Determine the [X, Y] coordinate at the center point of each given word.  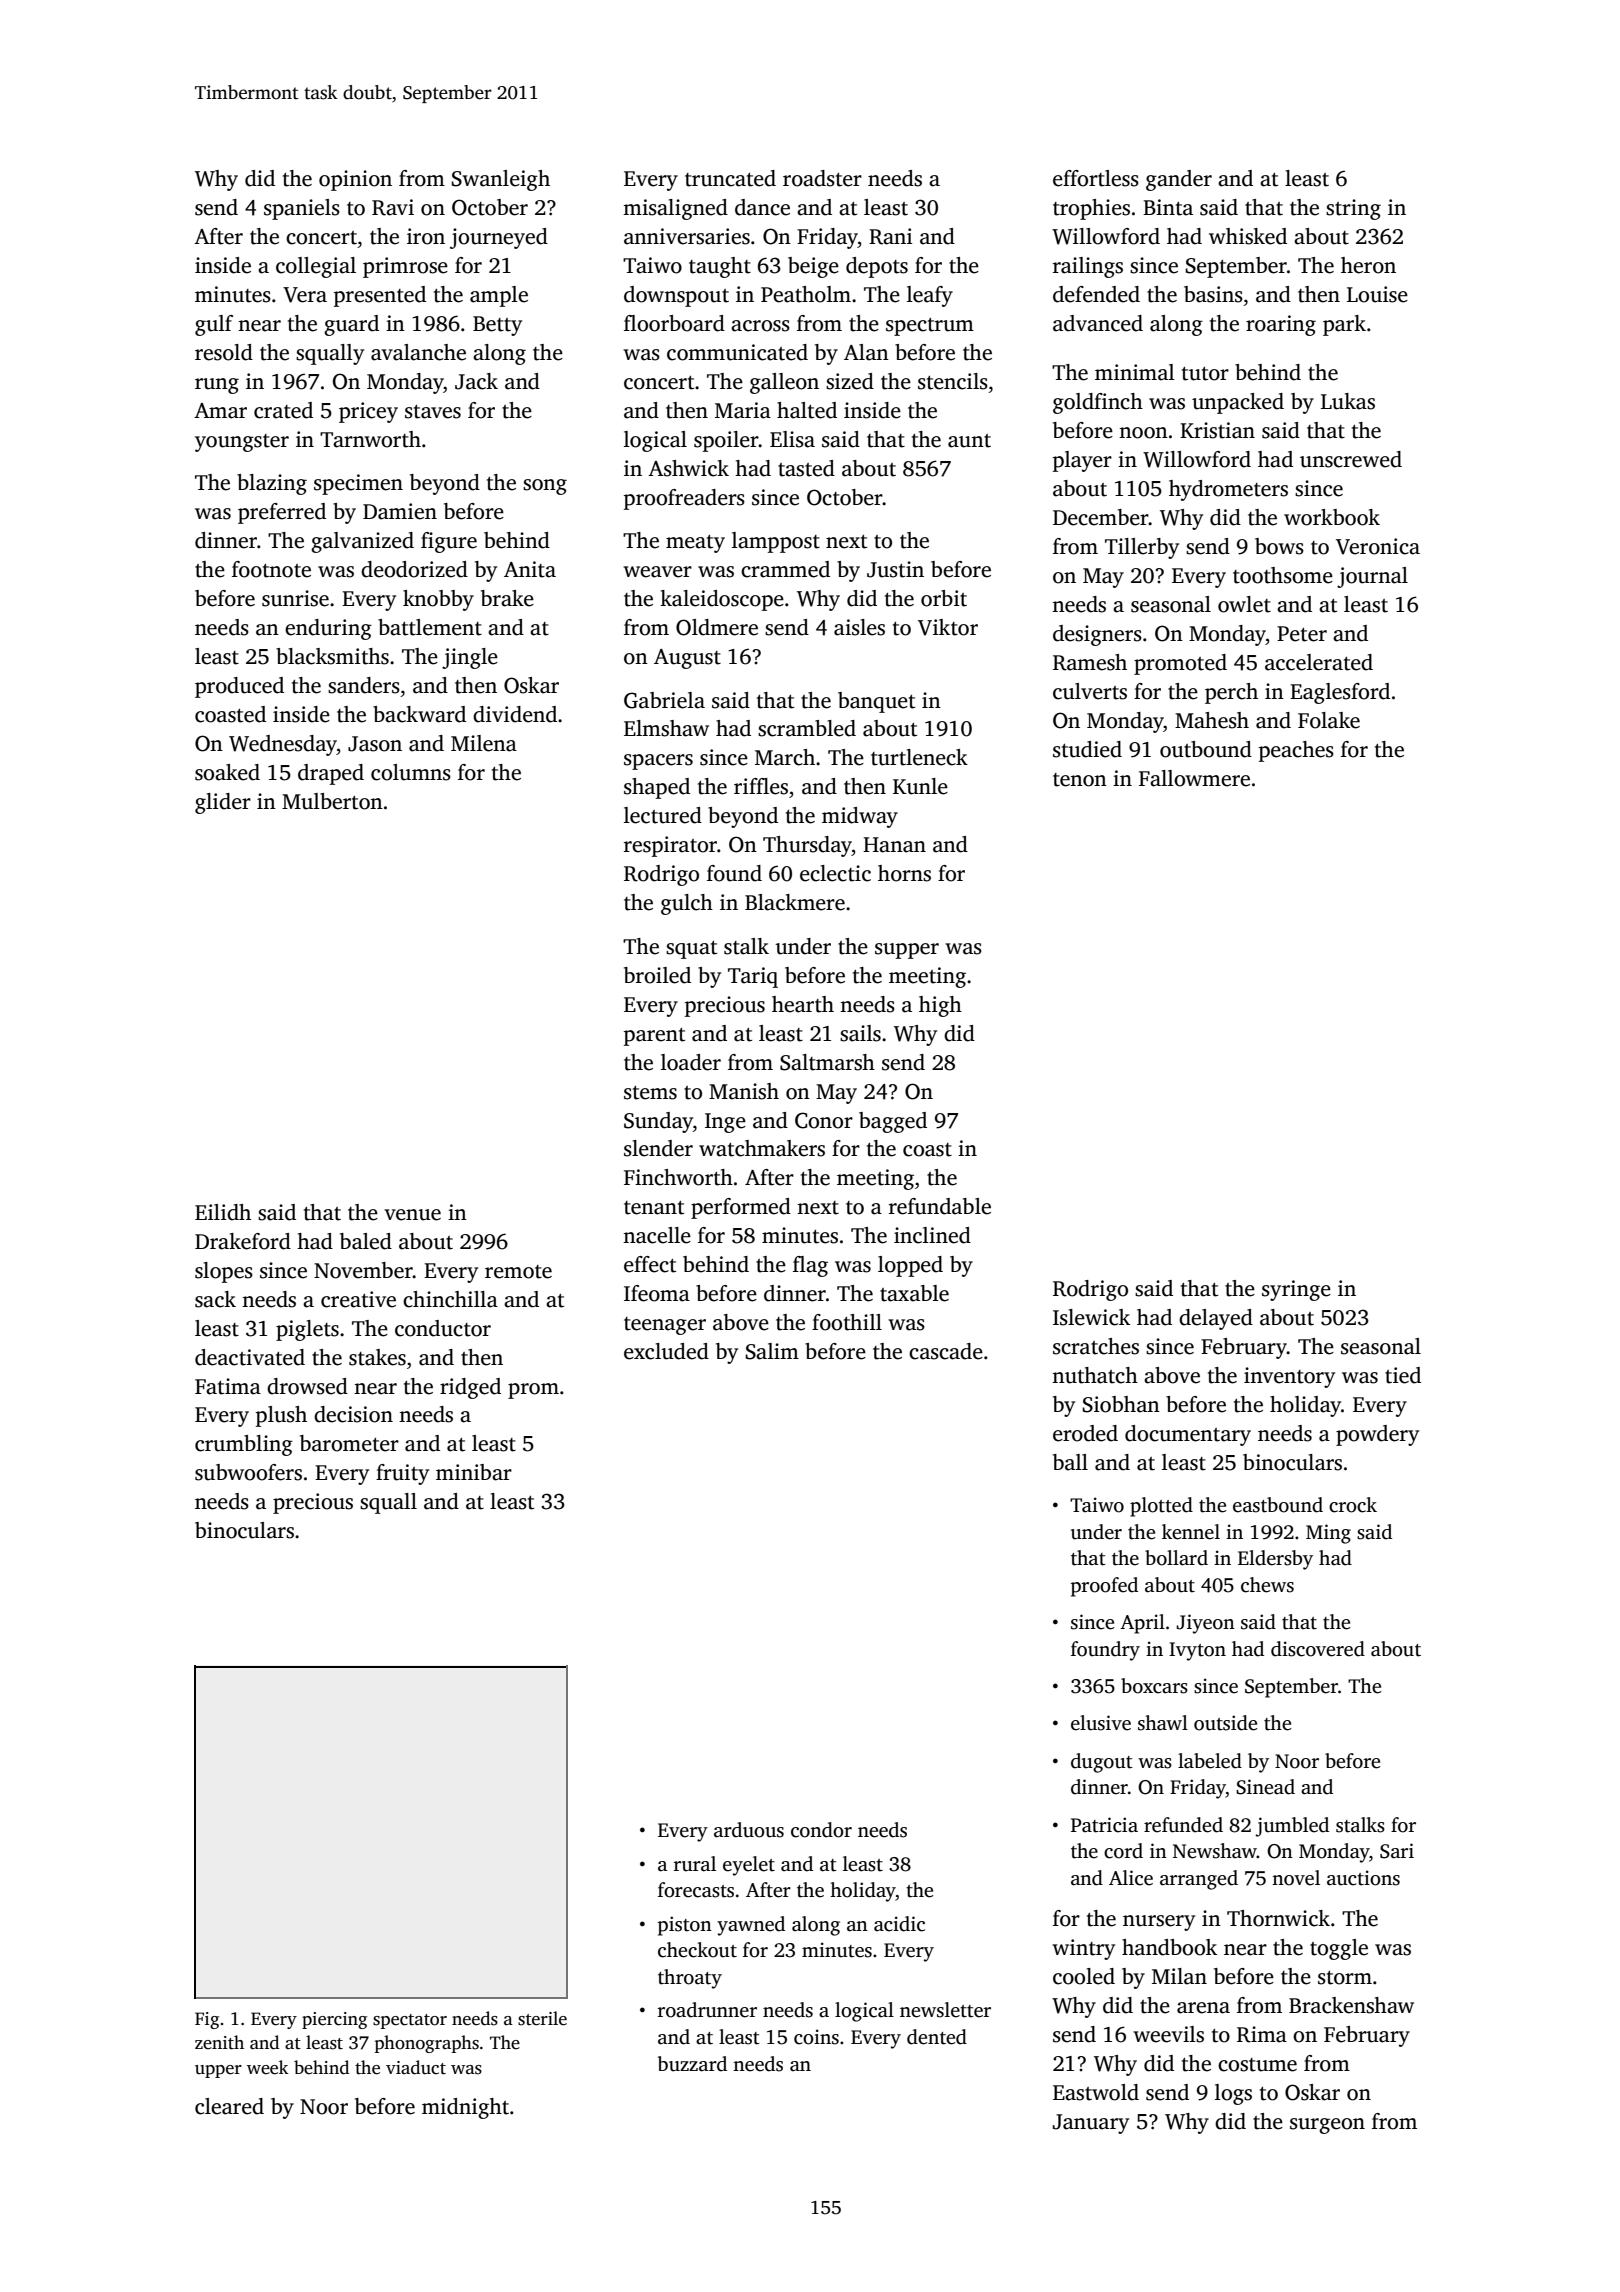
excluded [666, 1351]
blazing [272, 484]
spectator [410, 2021]
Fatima [228, 1386]
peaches [1296, 751]
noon [1143, 433]
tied [1403, 1375]
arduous [749, 1830]
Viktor [948, 627]
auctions [1363, 1878]
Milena [484, 743]
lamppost [776, 542]
